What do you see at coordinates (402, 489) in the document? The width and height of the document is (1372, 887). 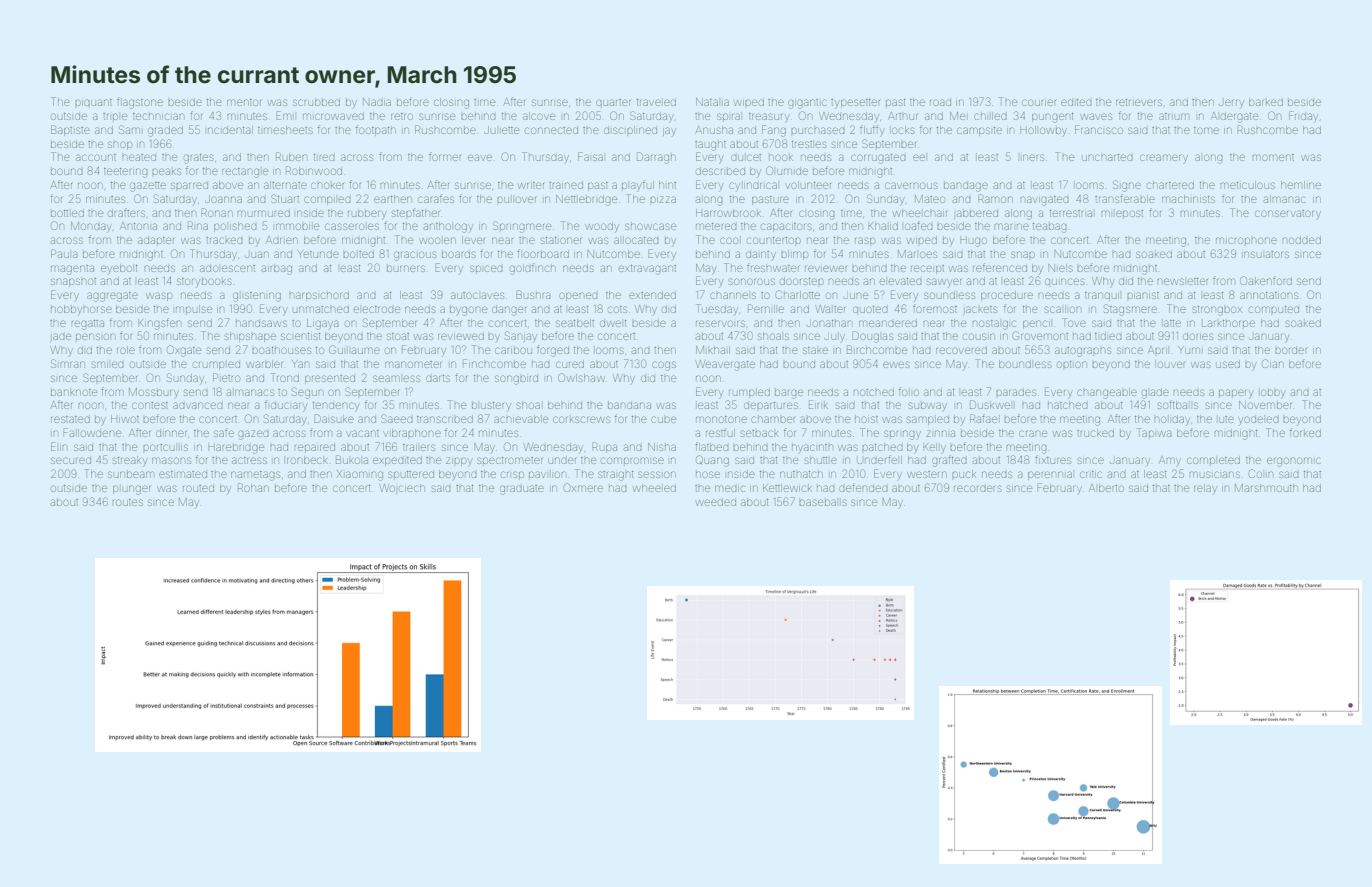 I see `Wojciech` at bounding box center [402, 489].
